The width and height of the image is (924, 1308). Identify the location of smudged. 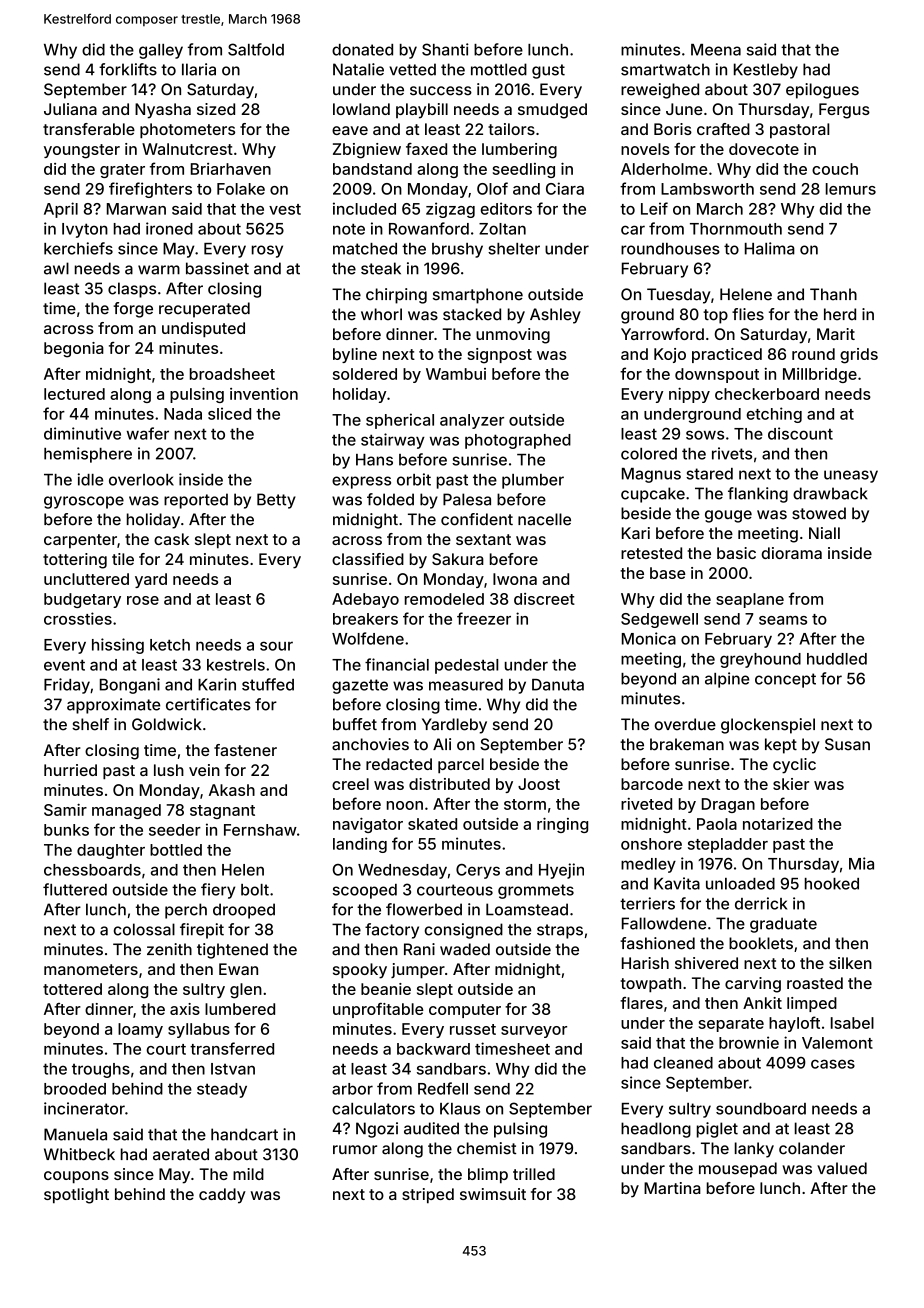
(552, 111).
